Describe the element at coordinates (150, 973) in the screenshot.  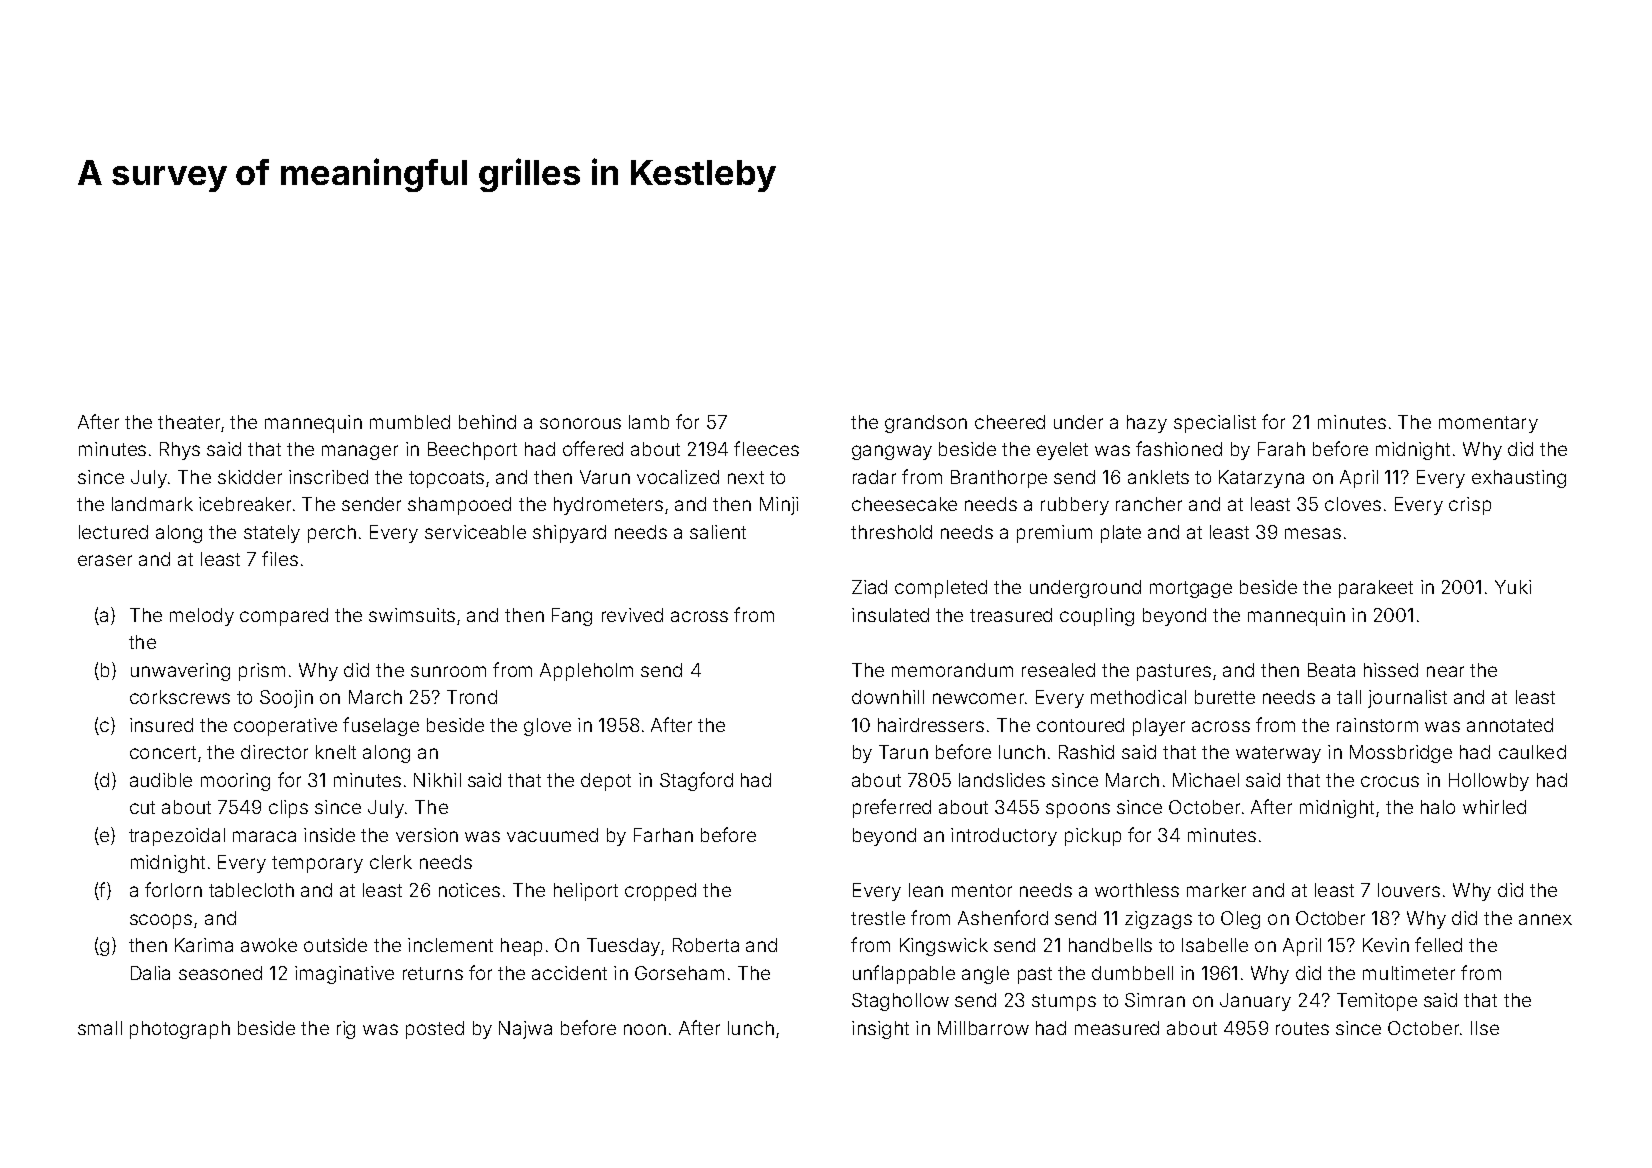
I see `Dalia` at that location.
